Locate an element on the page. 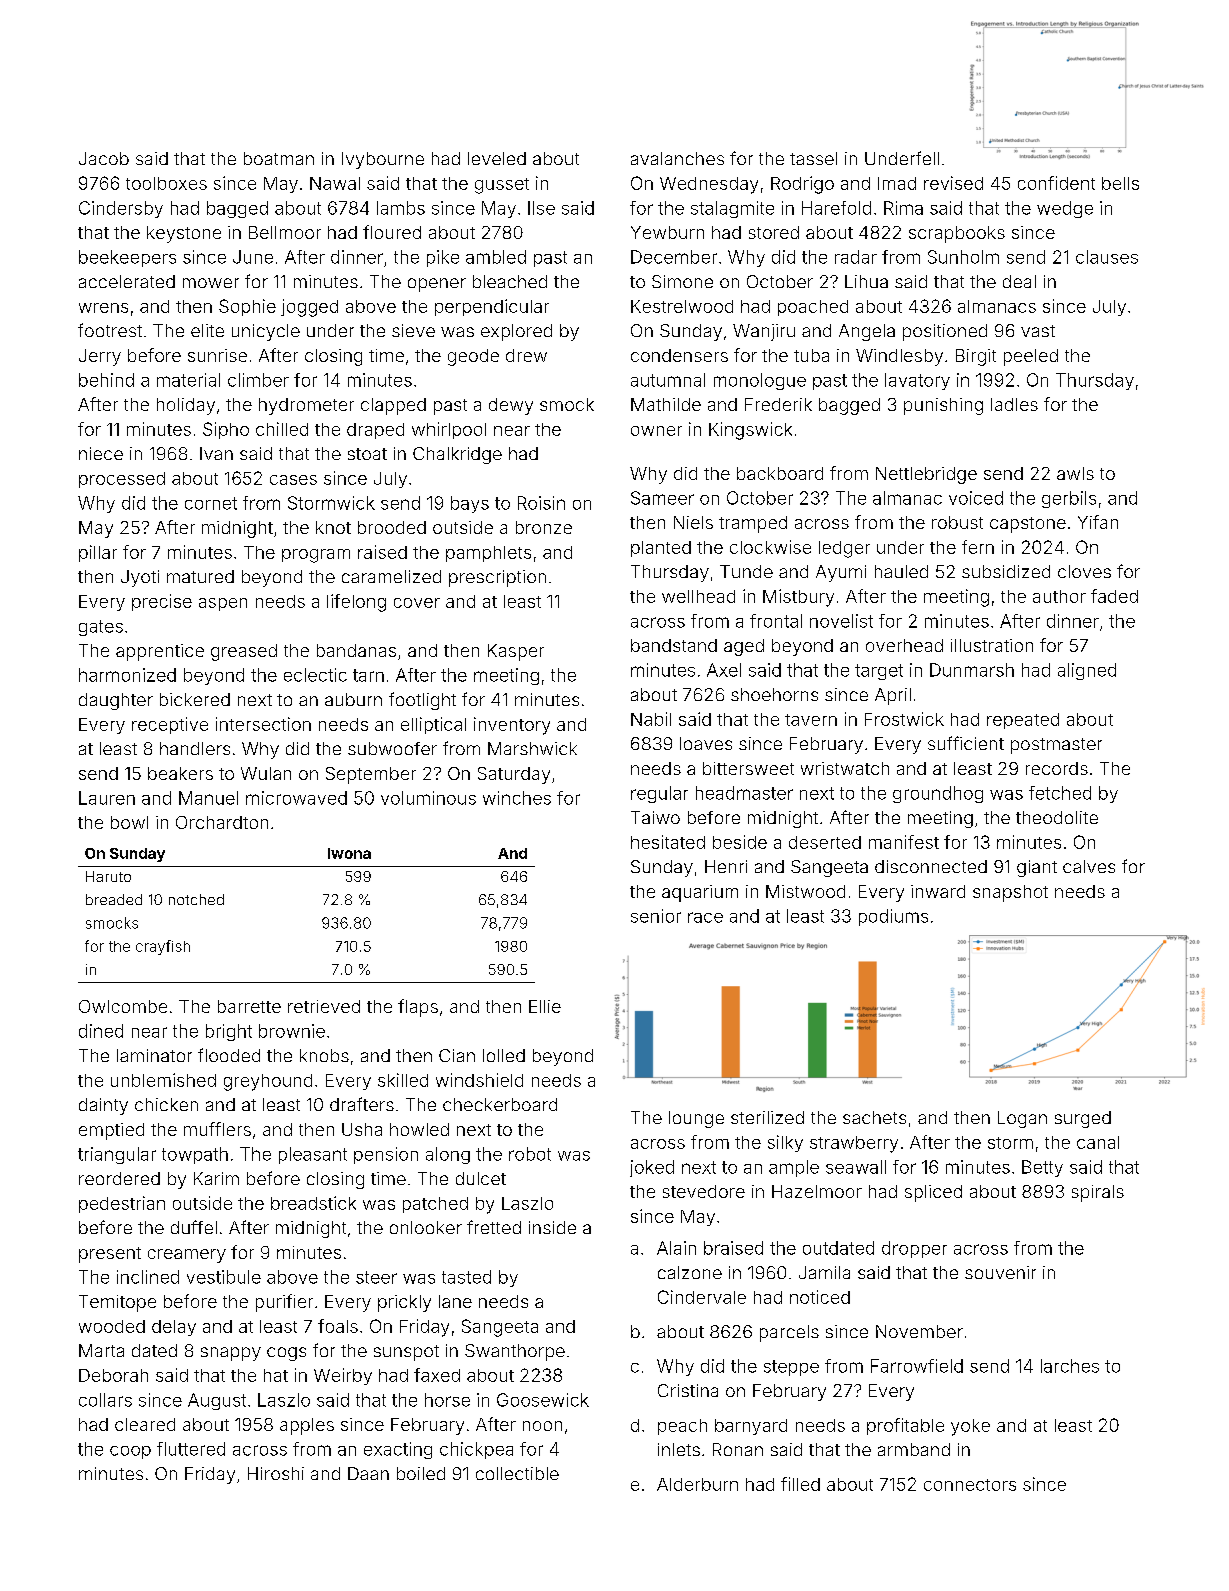 The image size is (1229, 1591). toolboxes is located at coordinates (166, 183).
